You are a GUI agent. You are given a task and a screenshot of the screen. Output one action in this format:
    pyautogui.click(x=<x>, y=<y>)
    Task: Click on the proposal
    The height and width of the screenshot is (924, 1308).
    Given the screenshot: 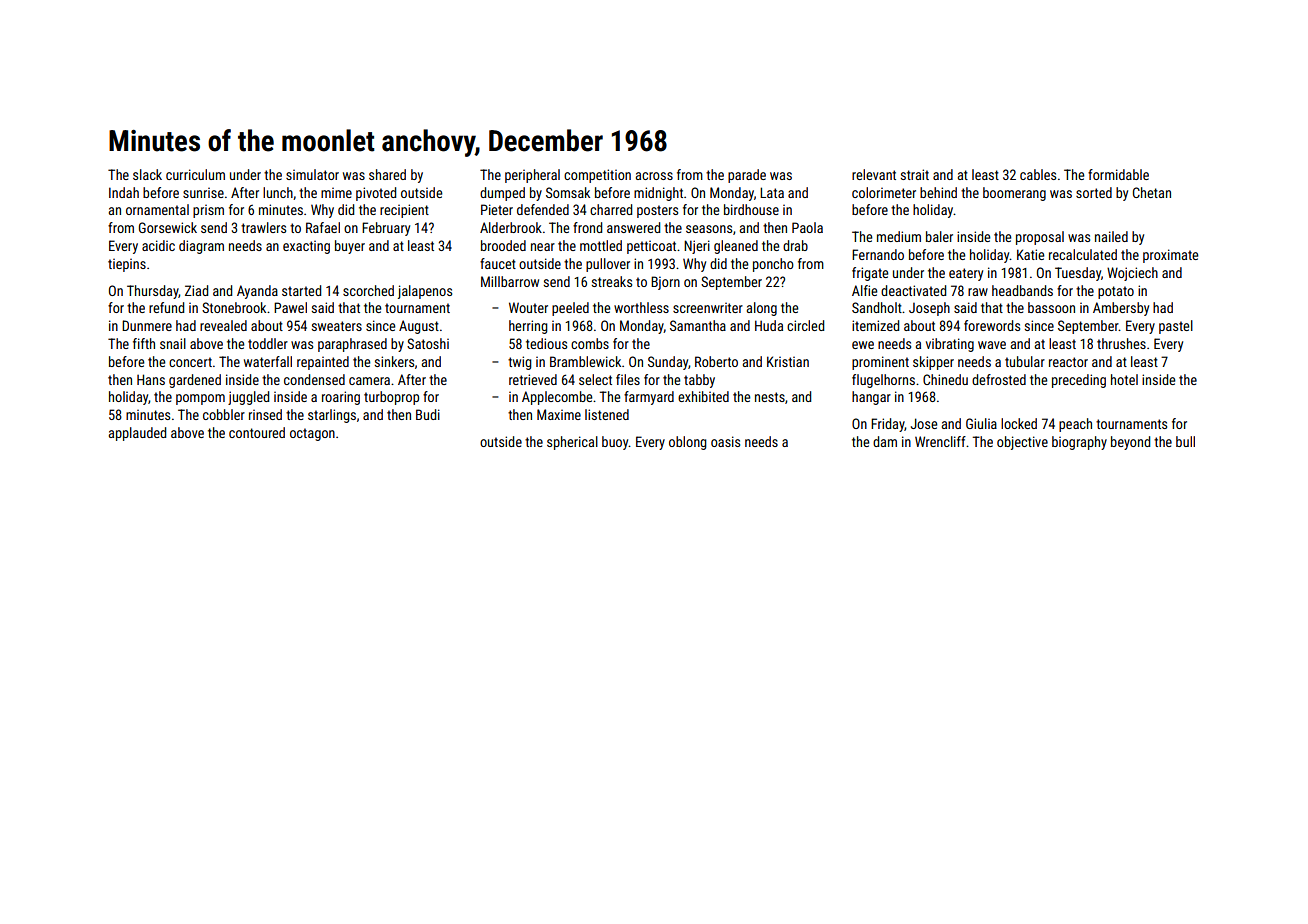 What is the action you would take?
    pyautogui.click(x=1040, y=238)
